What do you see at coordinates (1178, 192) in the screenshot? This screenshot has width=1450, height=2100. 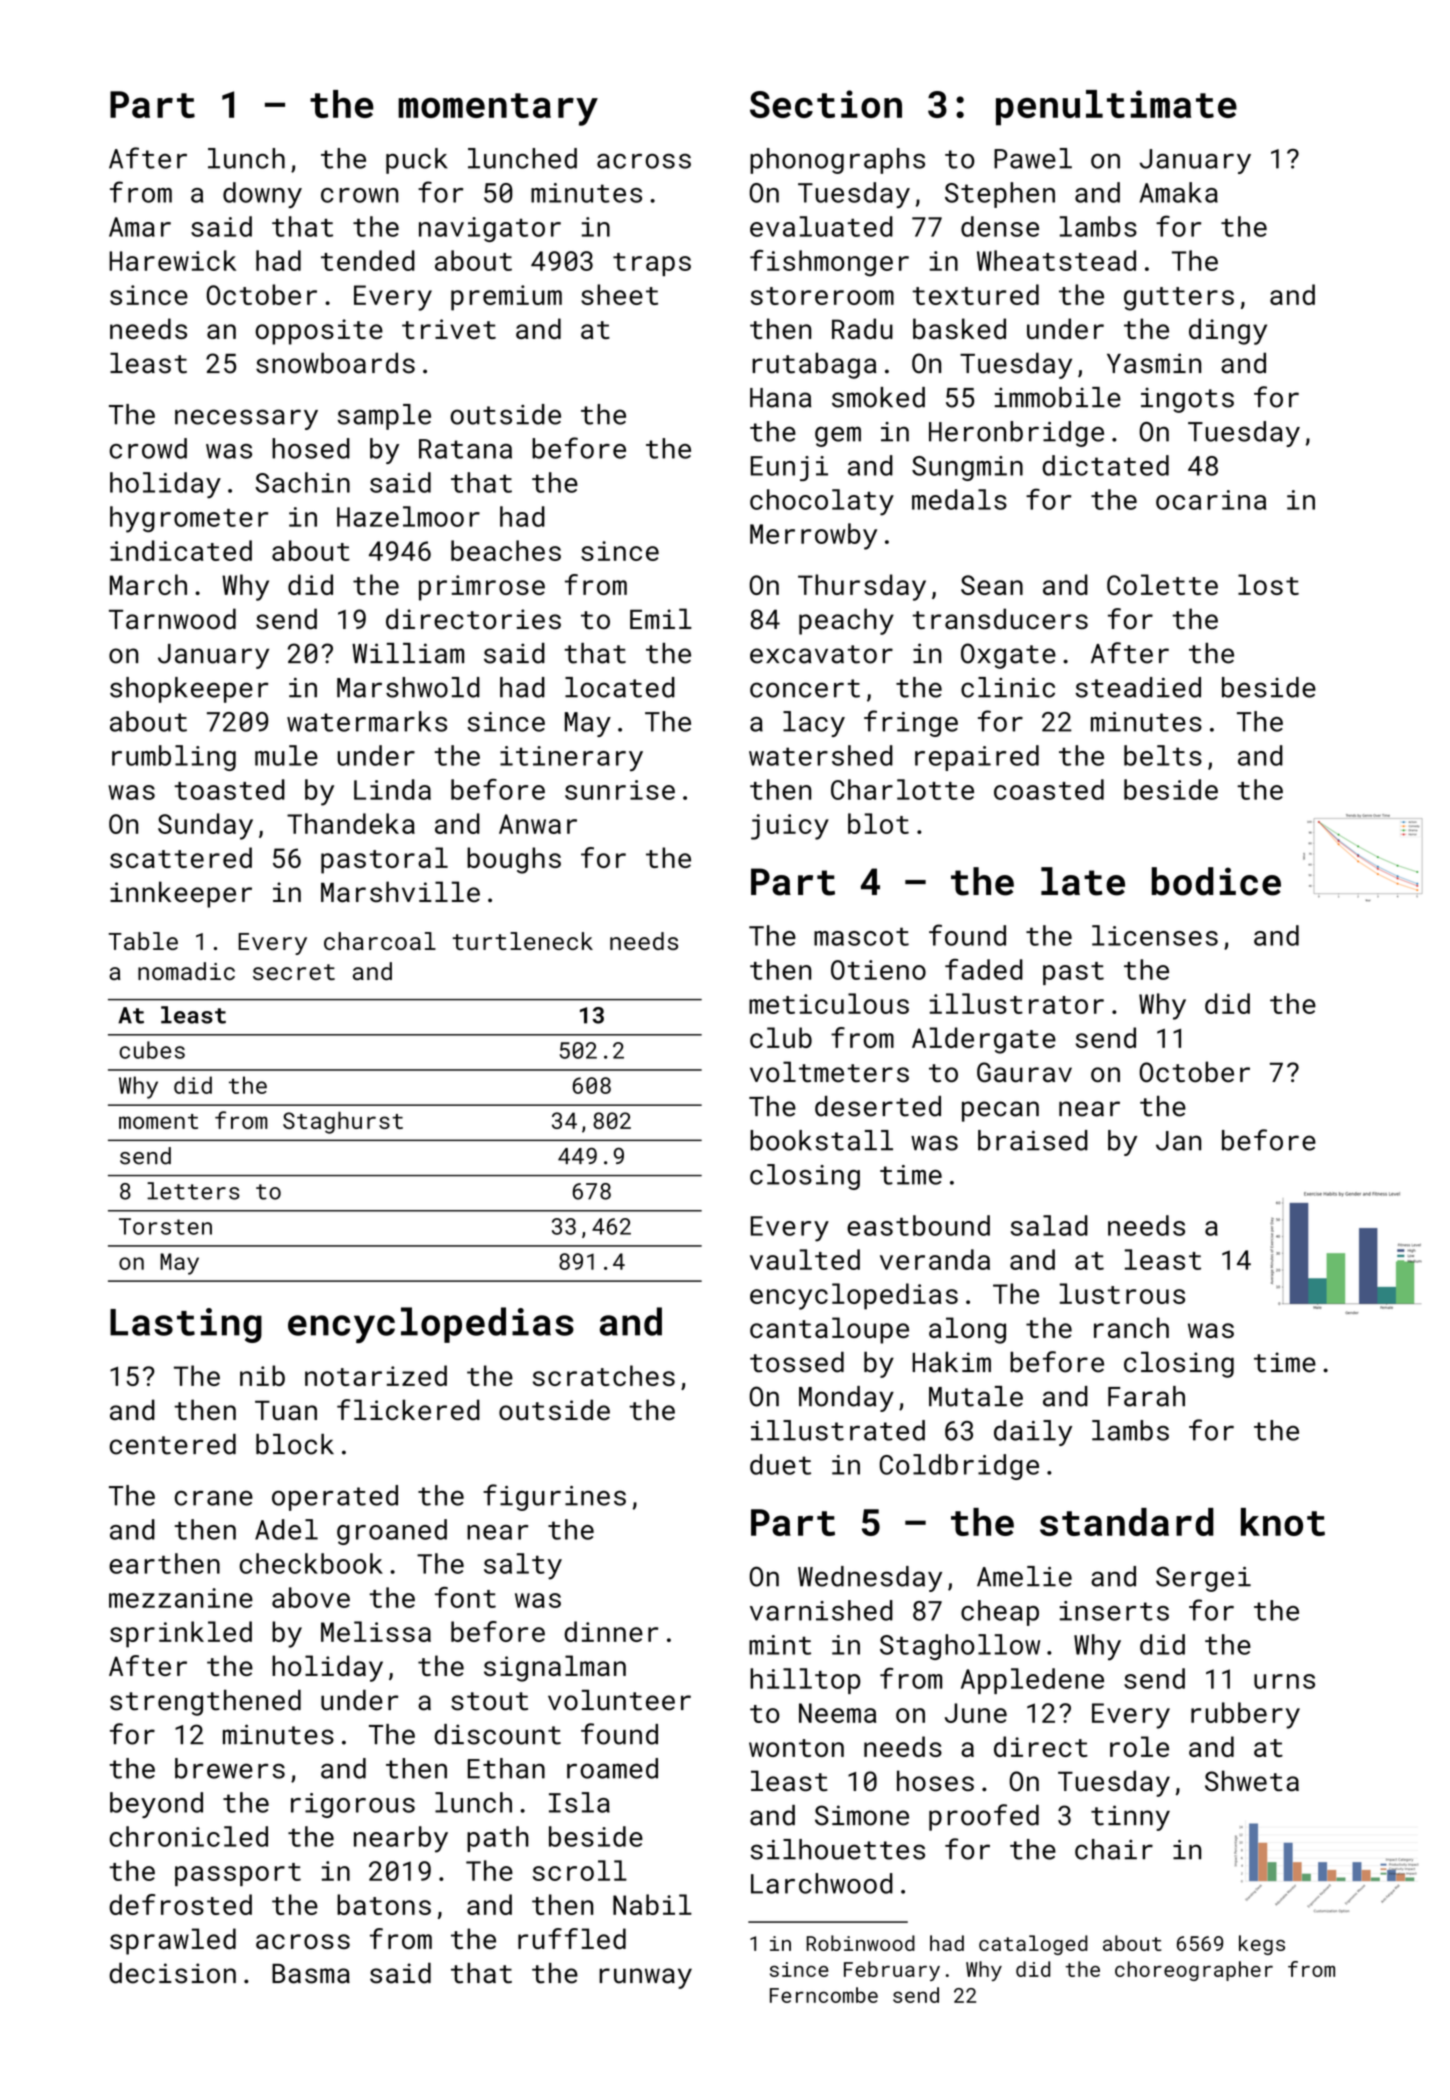 I see `Amaka` at bounding box center [1178, 192].
